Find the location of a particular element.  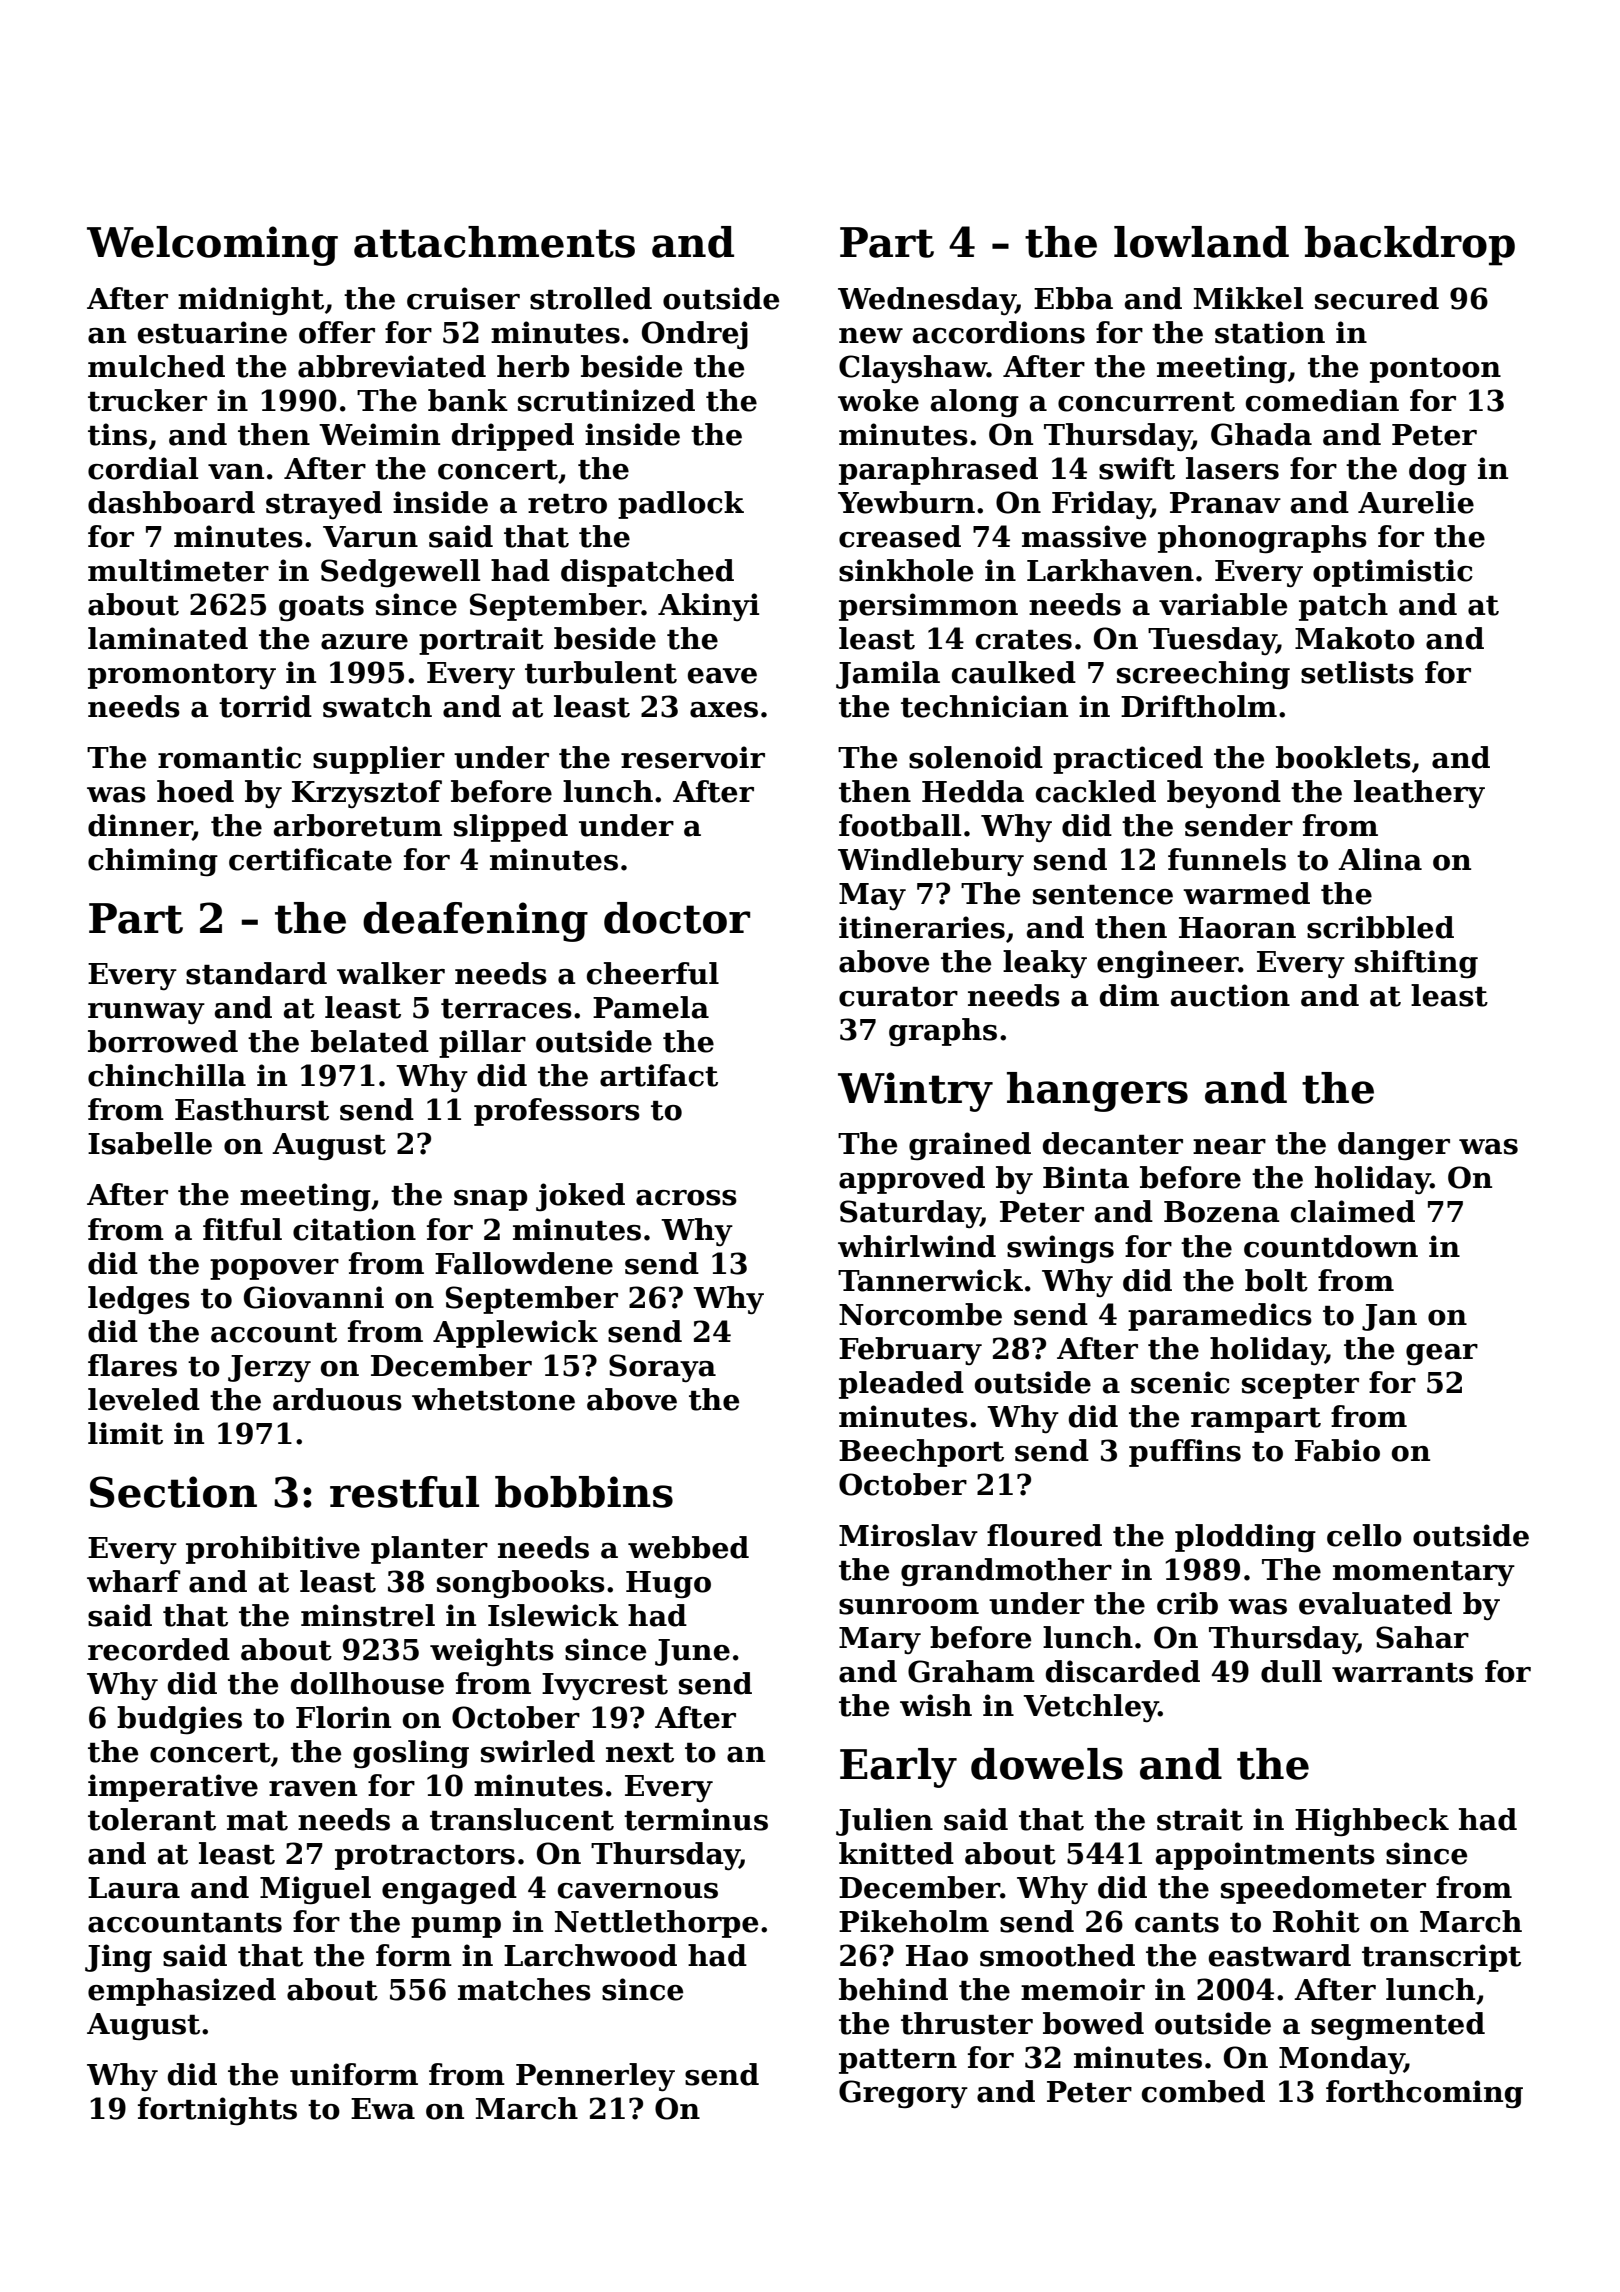

Gregory is located at coordinates (903, 2094).
